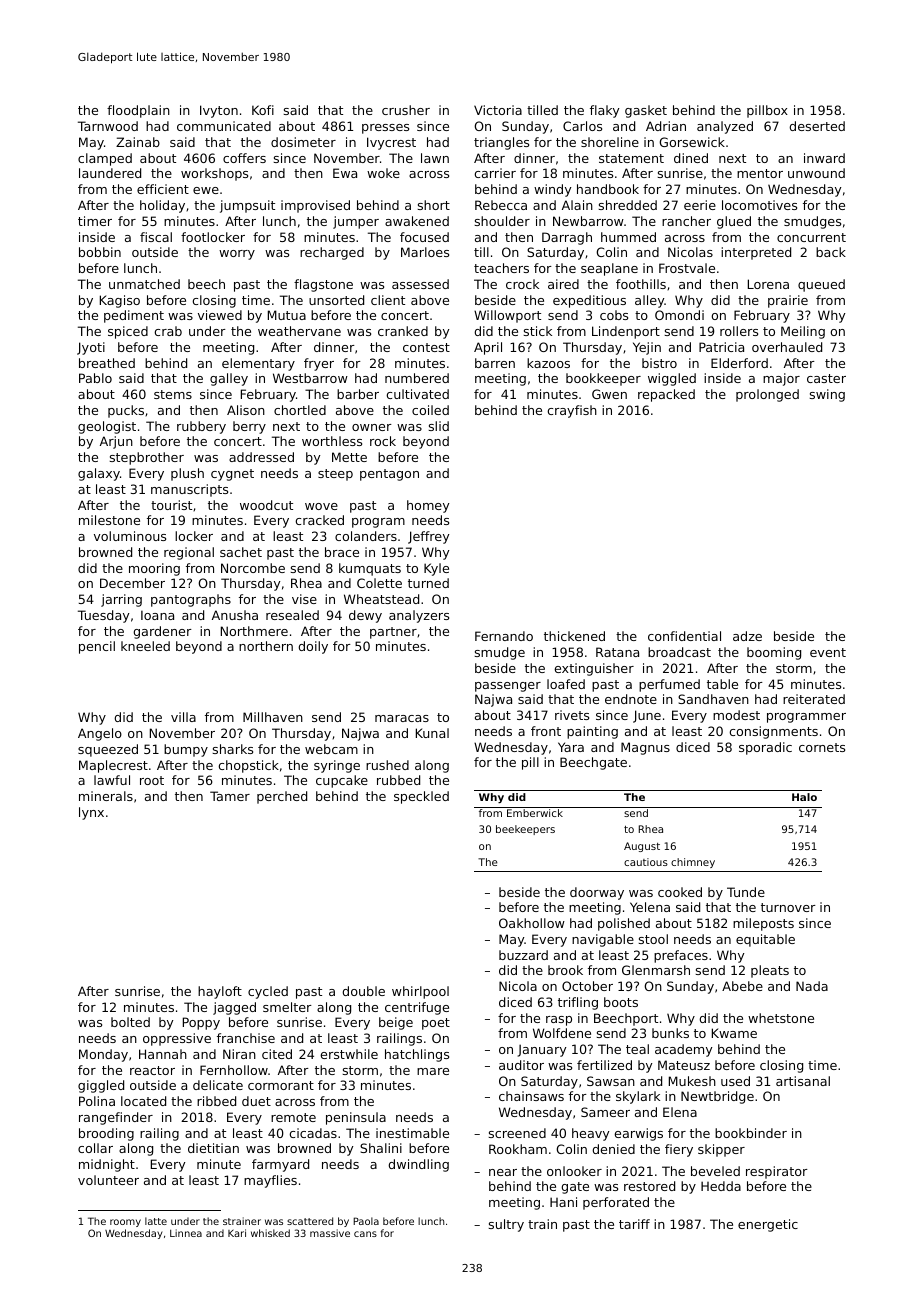 This document has width=924, height=1308. What do you see at coordinates (646, 111) in the document?
I see `gasket` at bounding box center [646, 111].
